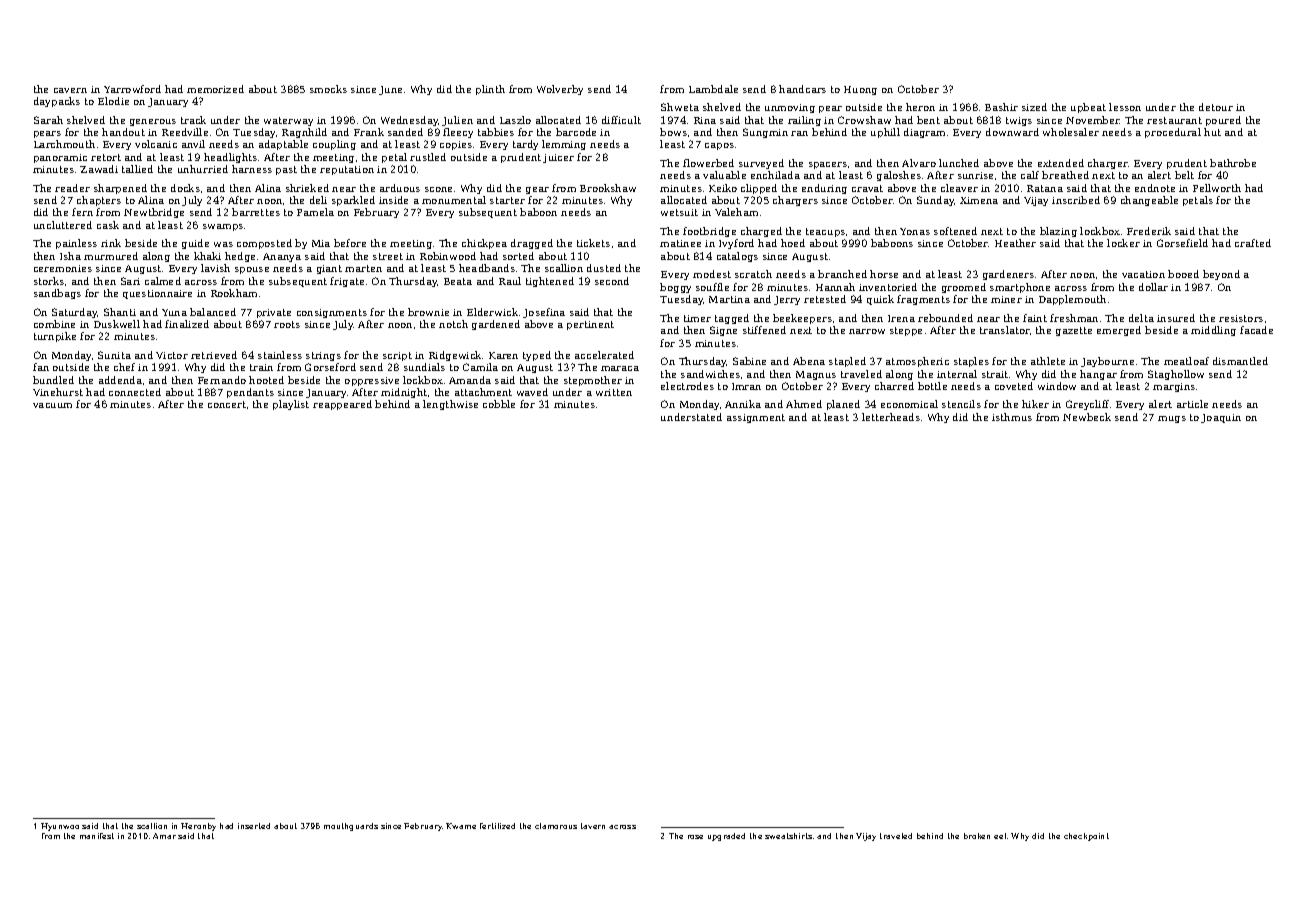  Describe the element at coordinates (254, 826) in the document. I see `inserted` at that location.
